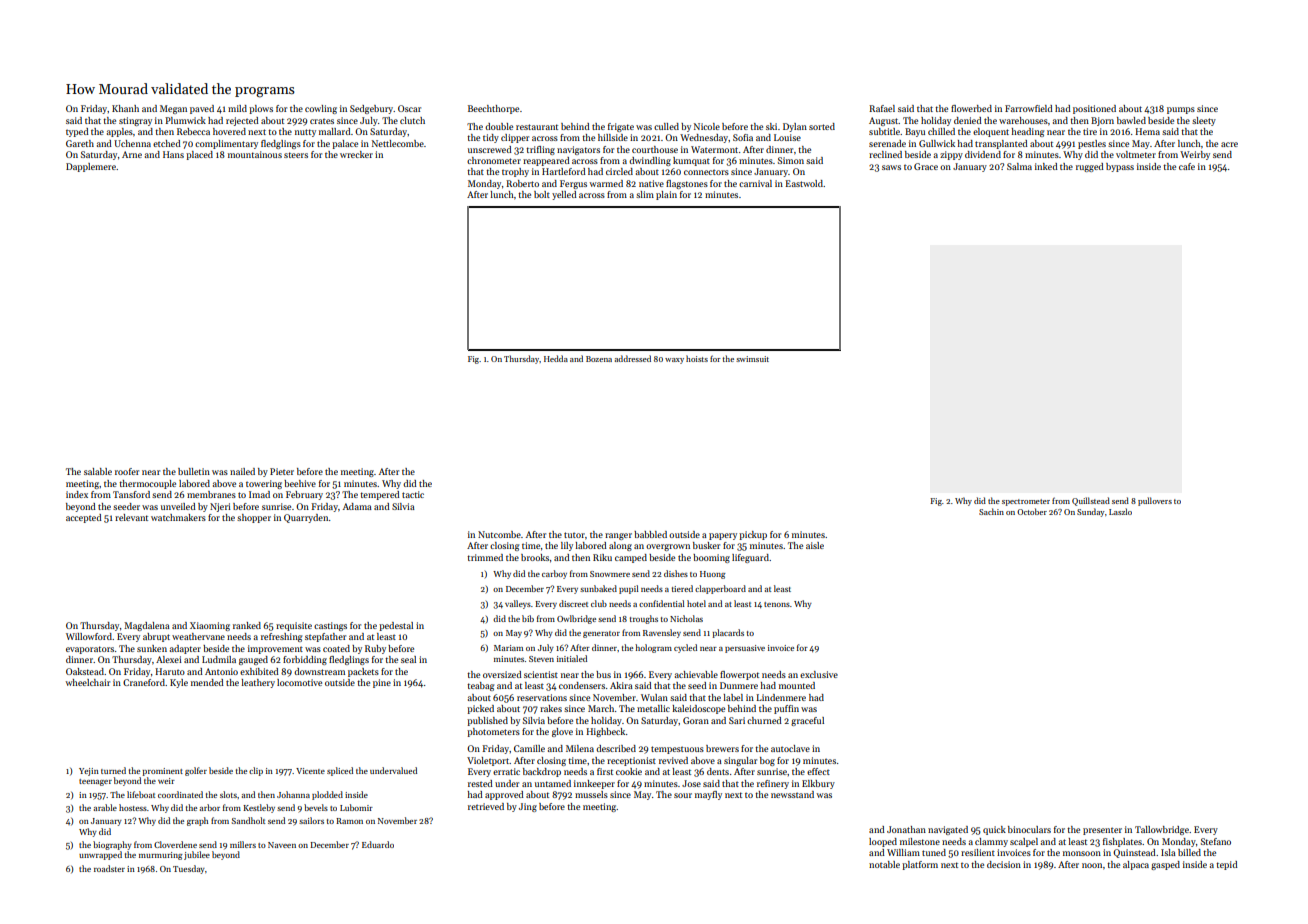 The width and height of the page is (1308, 924). I want to click on culled, so click(666, 126).
